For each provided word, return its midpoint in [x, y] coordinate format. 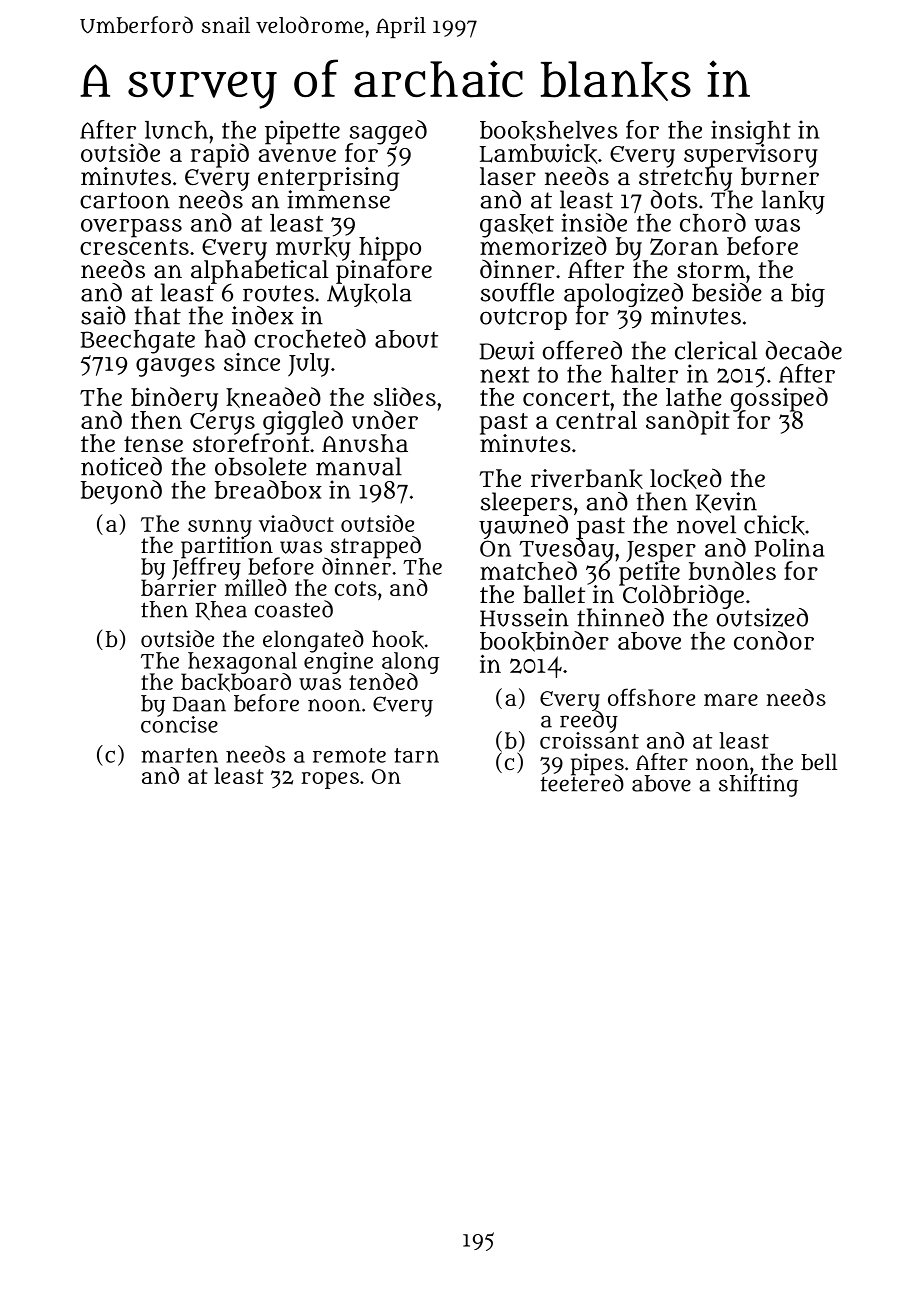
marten [179, 755]
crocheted [310, 338]
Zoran [684, 247]
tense [153, 444]
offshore [651, 697]
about [406, 339]
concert [566, 398]
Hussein [524, 617]
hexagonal [242, 662]
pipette [302, 132]
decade [804, 350]
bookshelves [549, 131]
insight [751, 132]
